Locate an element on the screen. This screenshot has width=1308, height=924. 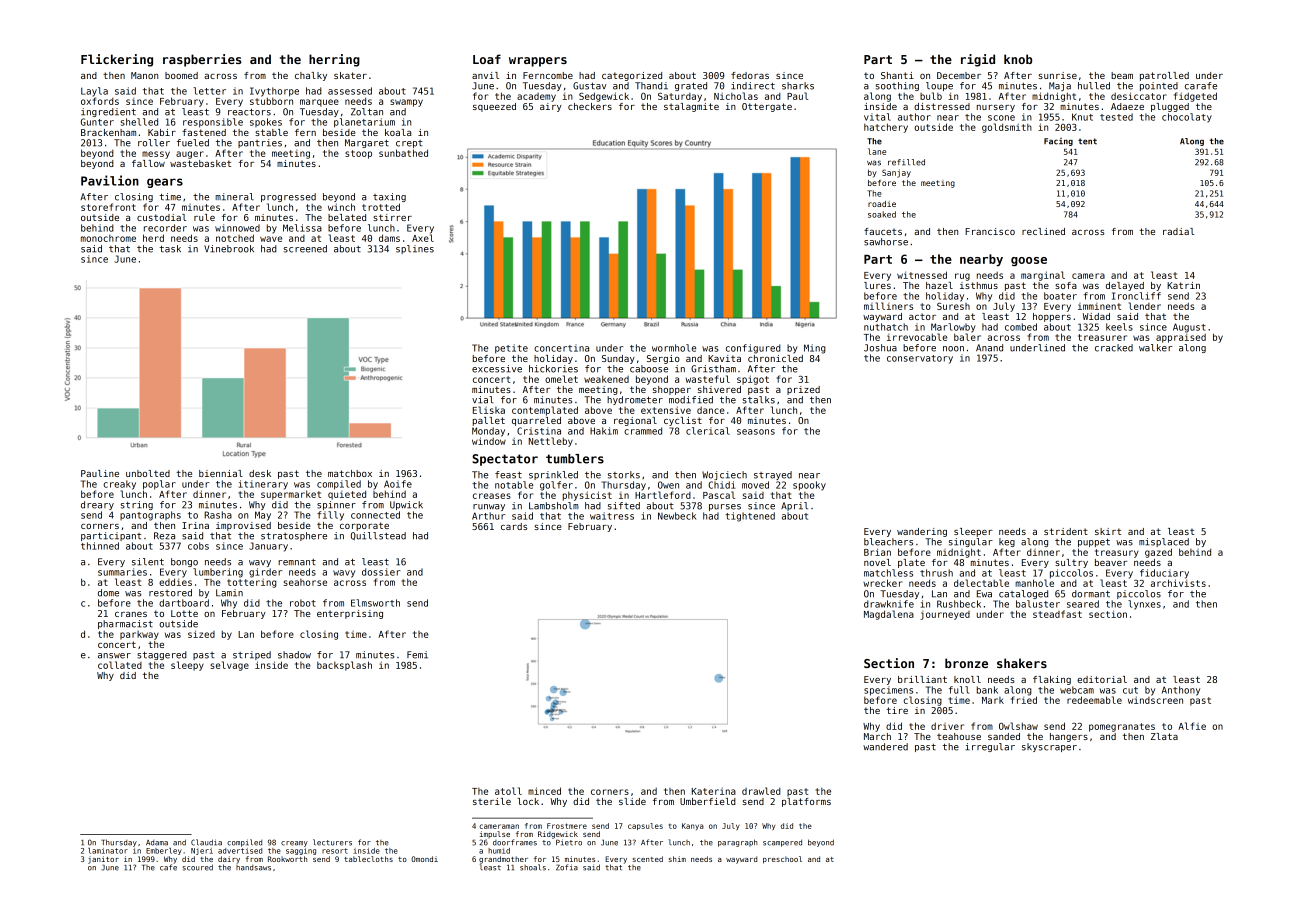
tumblers is located at coordinates (575, 459).
